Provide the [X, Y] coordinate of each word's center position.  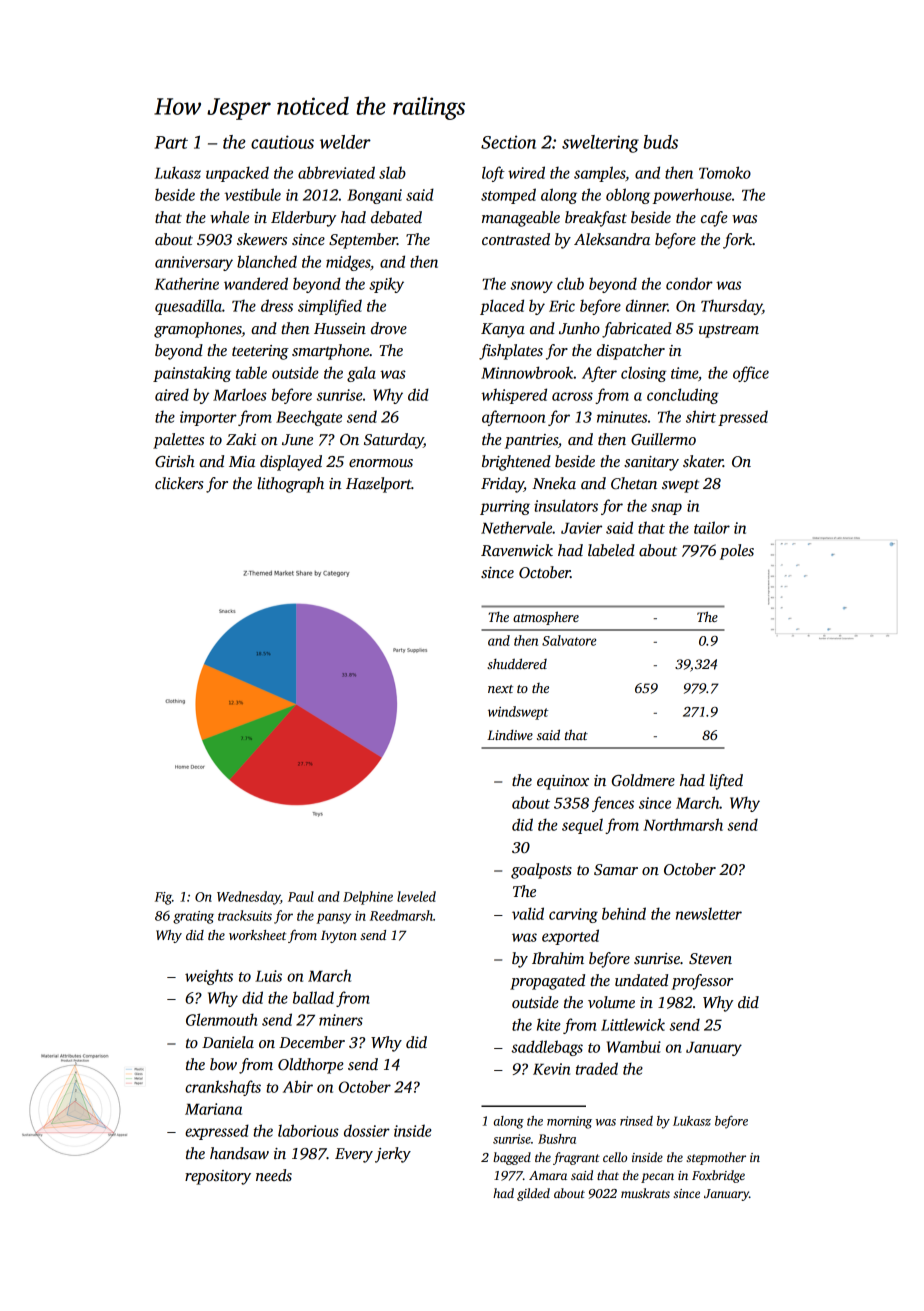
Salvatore [569, 640]
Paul [301, 896]
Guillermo [663, 439]
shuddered [517, 663]
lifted [726, 782]
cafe [714, 219]
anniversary [194, 263]
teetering [260, 352]
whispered [514, 396]
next [500, 689]
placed [502, 307]
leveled [416, 896]
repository [218, 1177]
